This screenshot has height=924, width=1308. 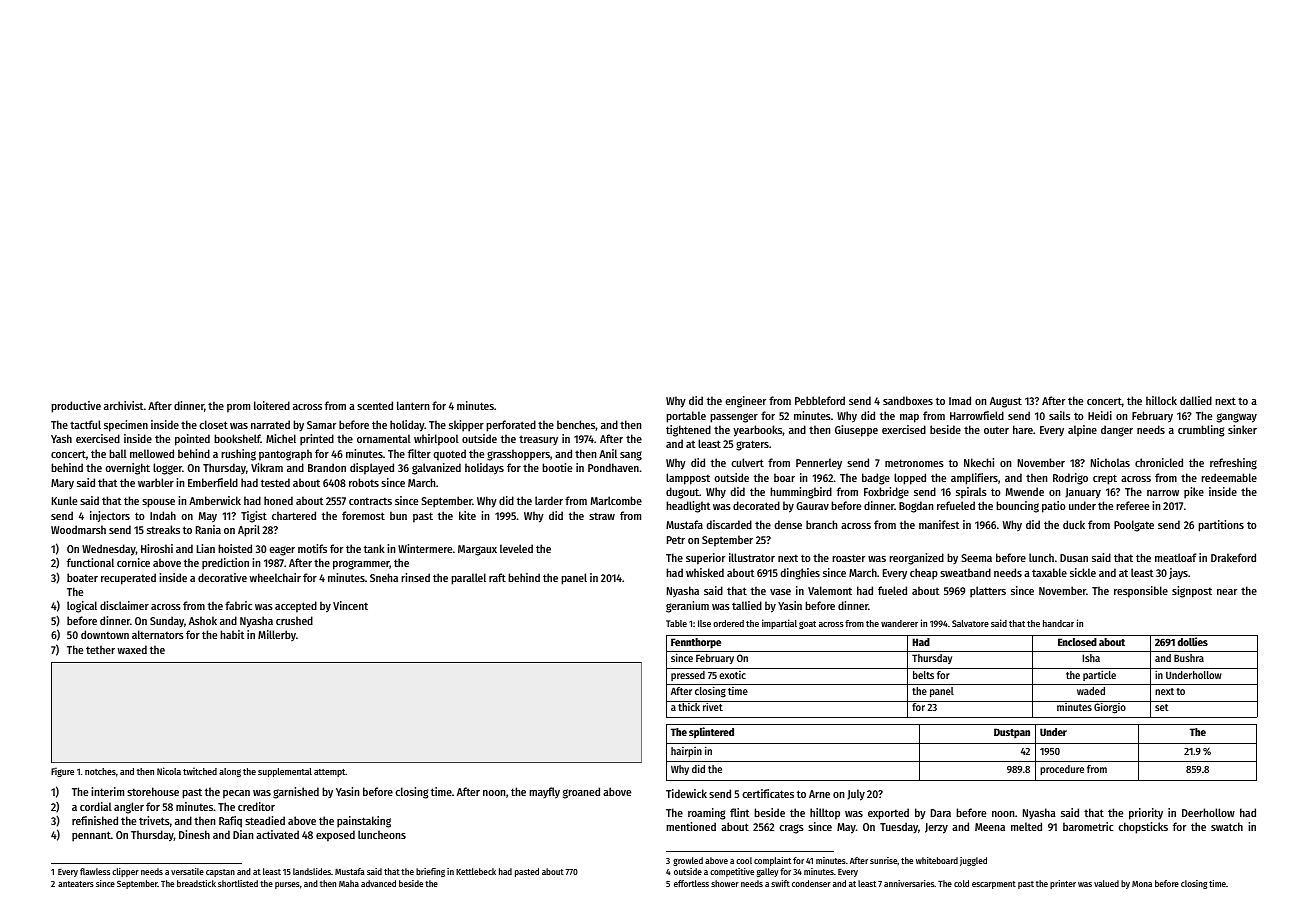 What do you see at coordinates (436, 469) in the screenshot?
I see `galvanized` at bounding box center [436, 469].
